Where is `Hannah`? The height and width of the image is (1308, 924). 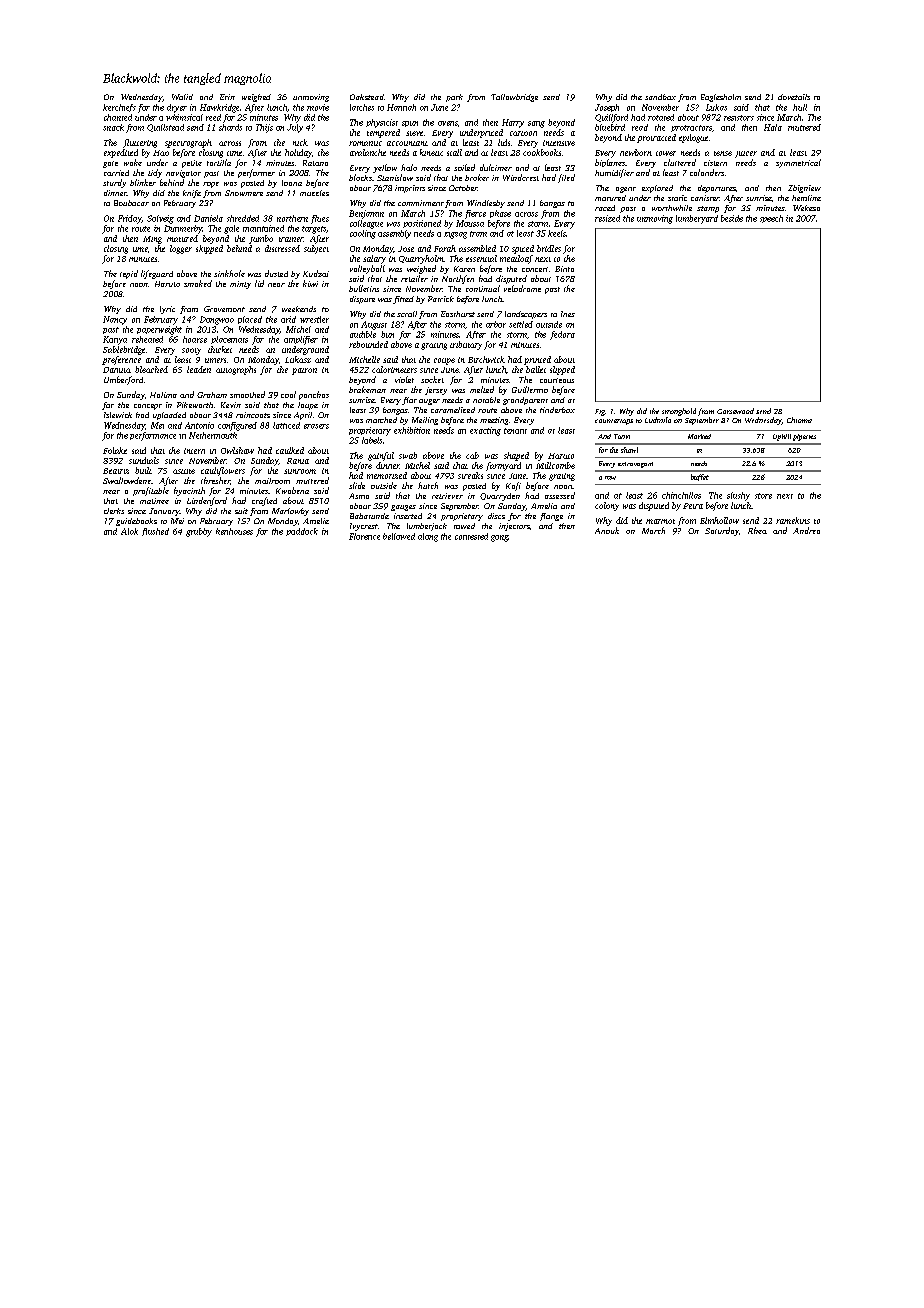 Hannah is located at coordinates (401, 107).
